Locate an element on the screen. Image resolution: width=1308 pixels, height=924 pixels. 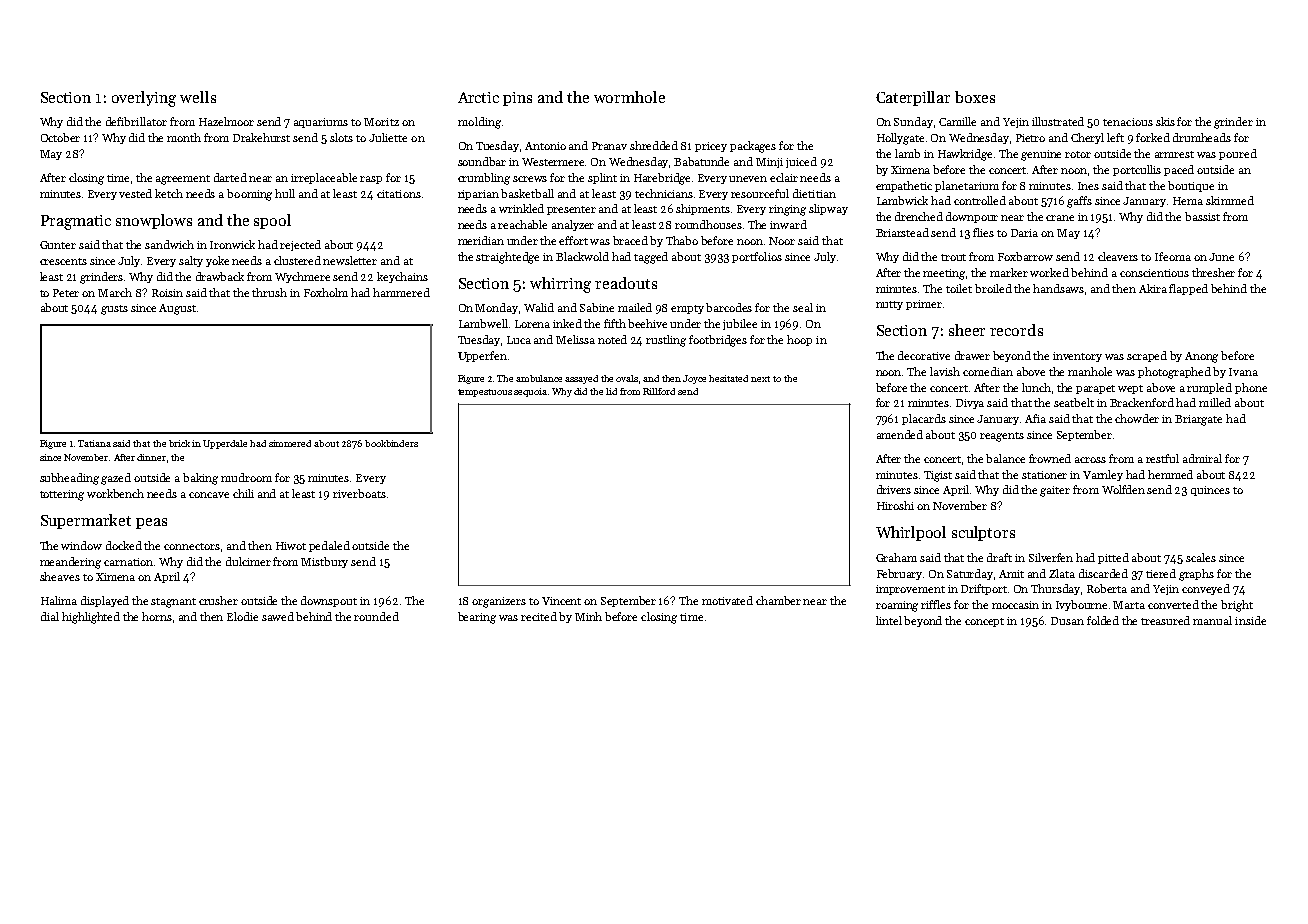
pedaled is located at coordinates (329, 546).
